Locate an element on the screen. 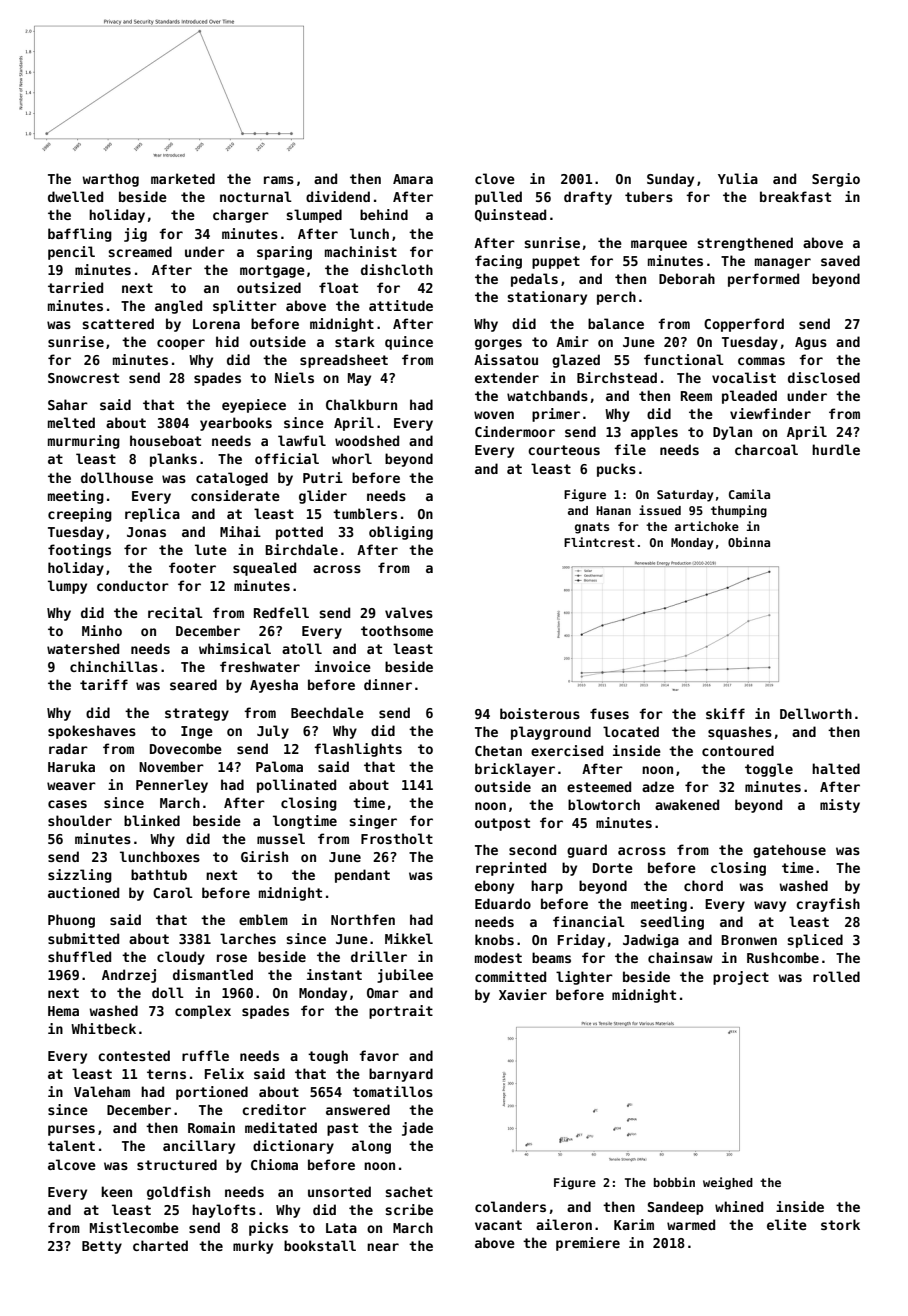 The height and width of the screenshot is (1316, 908). obliging is located at coordinates (401, 533).
